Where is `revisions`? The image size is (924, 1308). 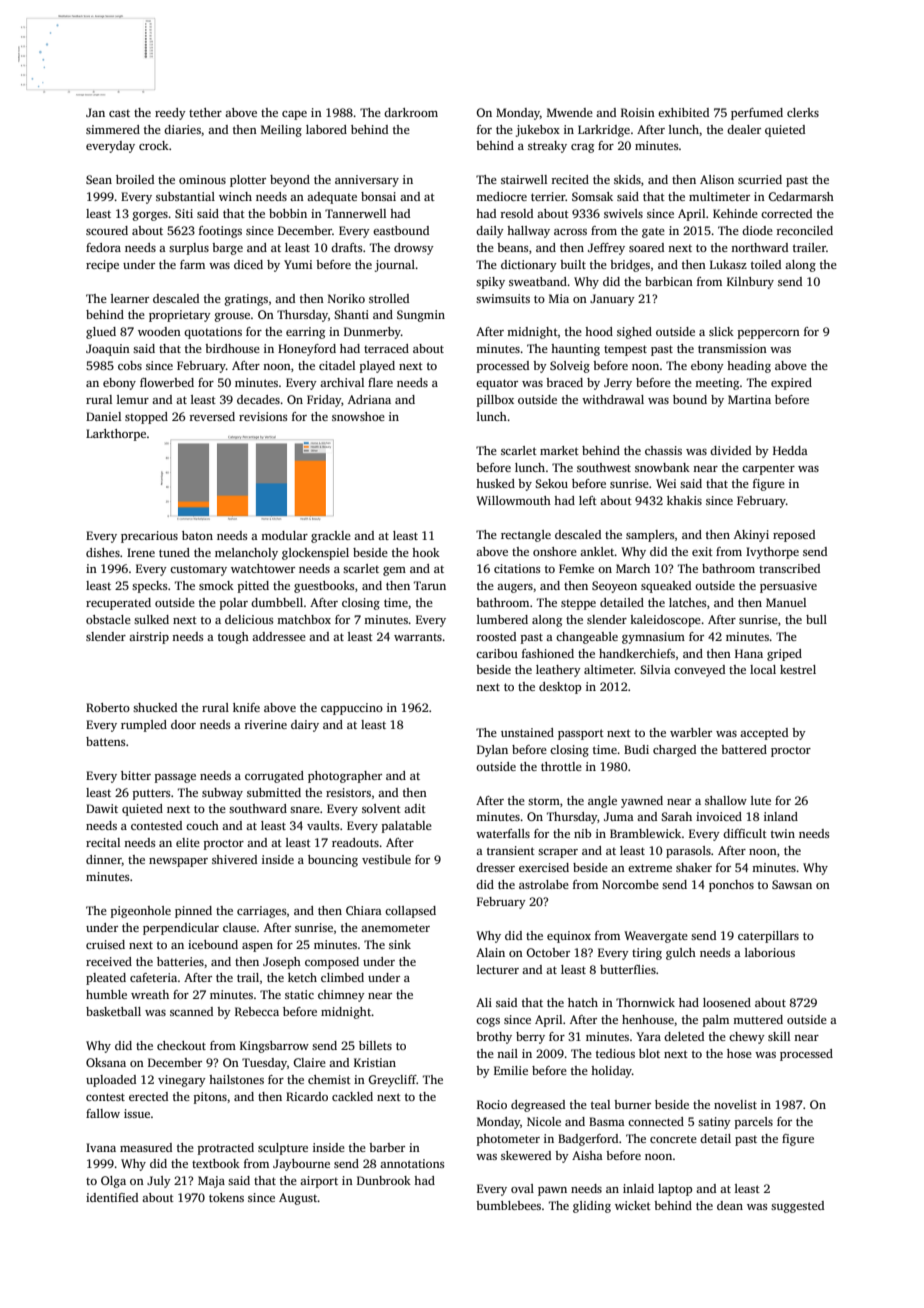 revisions is located at coordinates (263, 416).
